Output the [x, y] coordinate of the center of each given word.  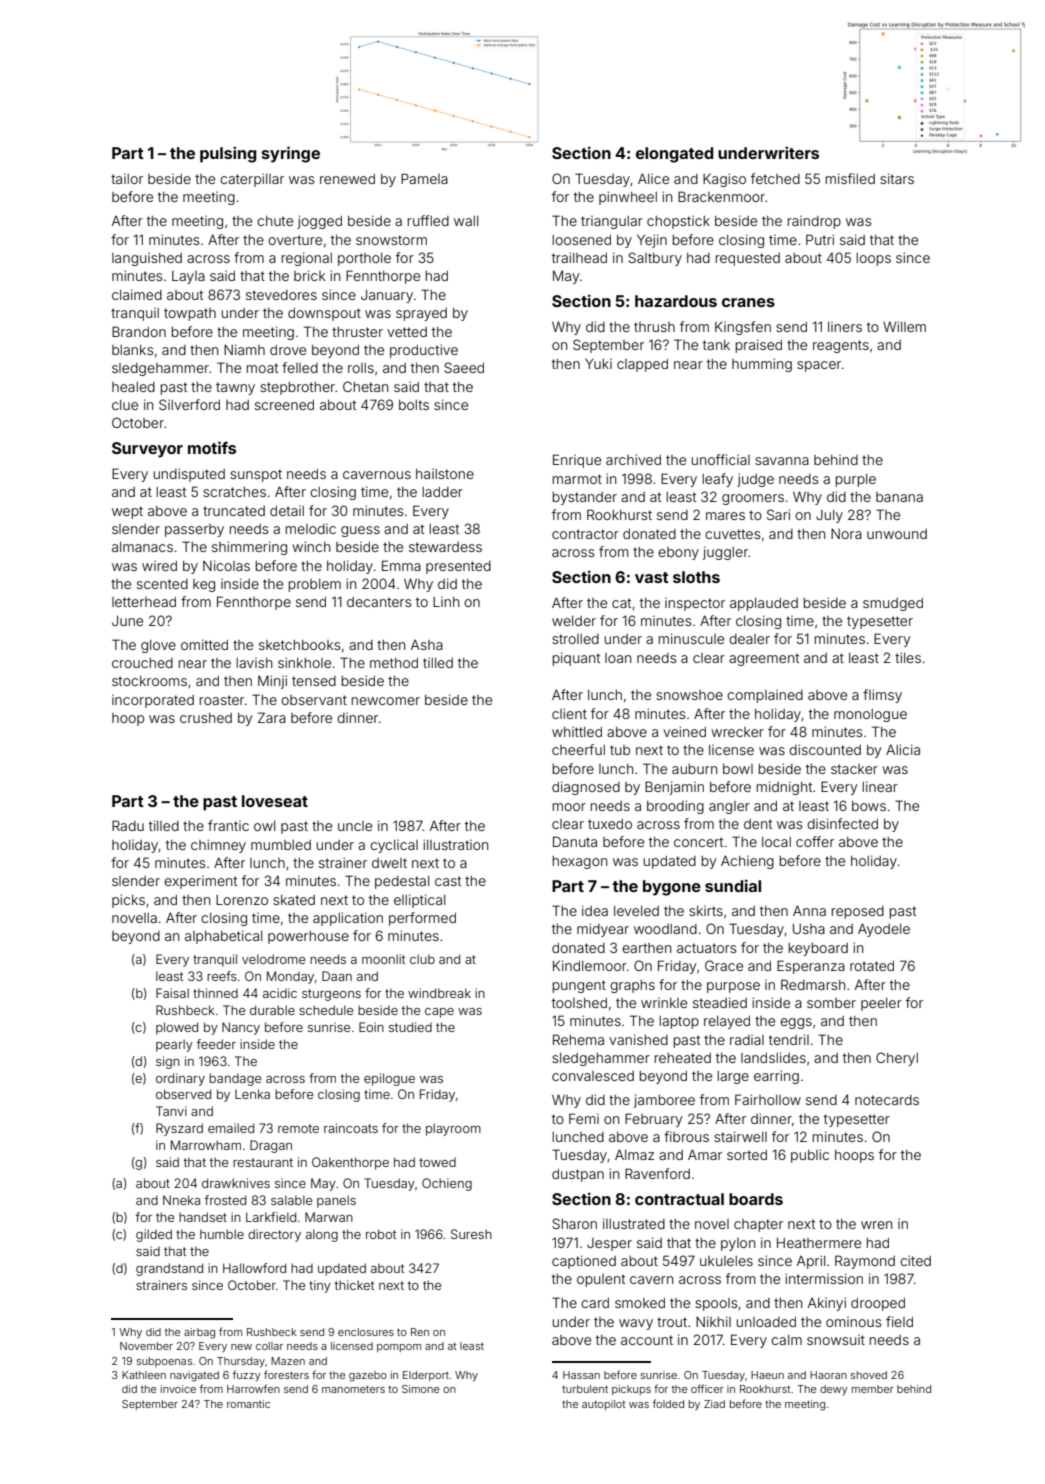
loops [874, 259]
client [569, 713]
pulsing [228, 154]
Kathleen [144, 1375]
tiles [908, 657]
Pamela [424, 178]
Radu [128, 825]
